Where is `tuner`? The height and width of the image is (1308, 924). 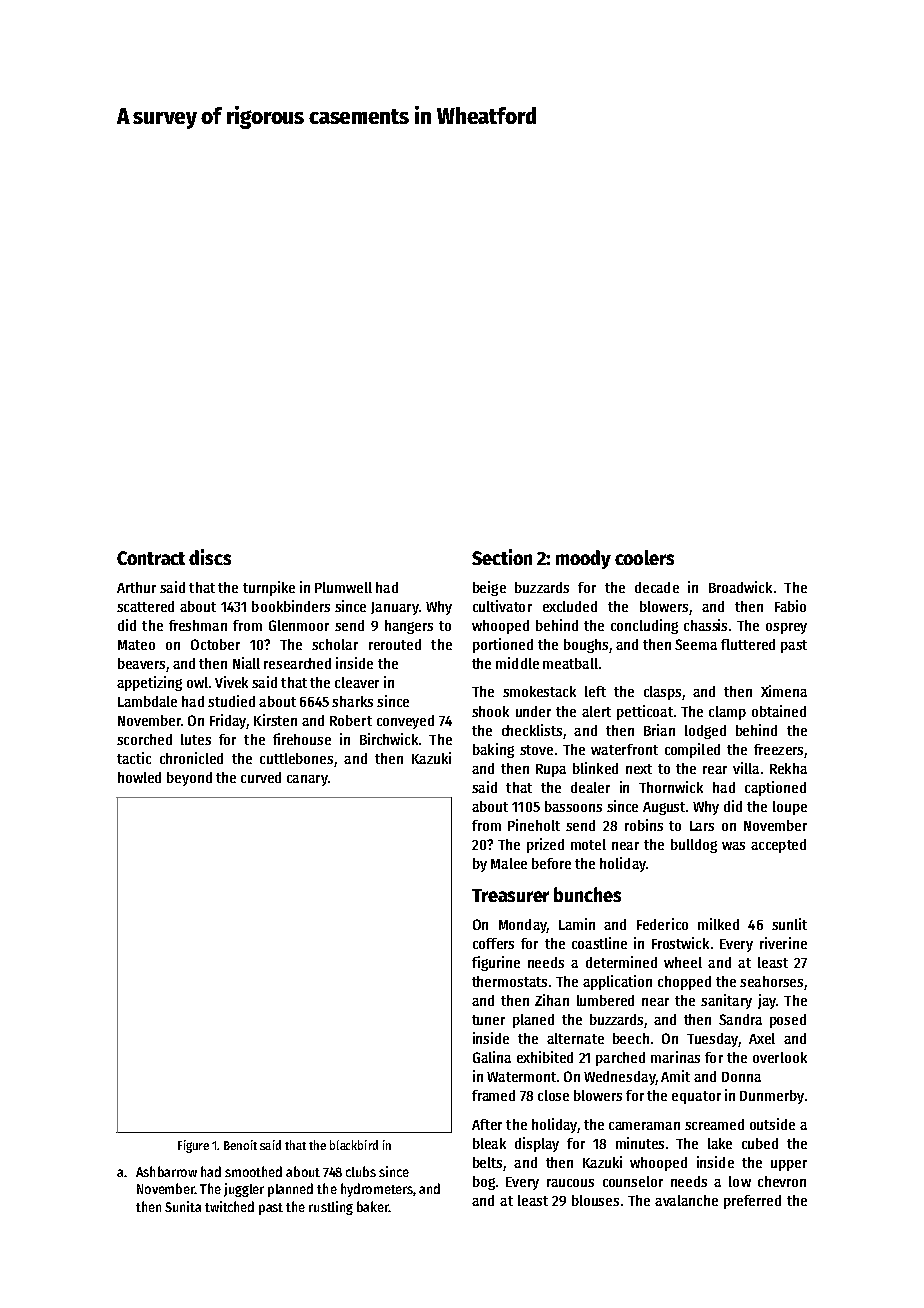
tuner is located at coordinates (488, 1020).
